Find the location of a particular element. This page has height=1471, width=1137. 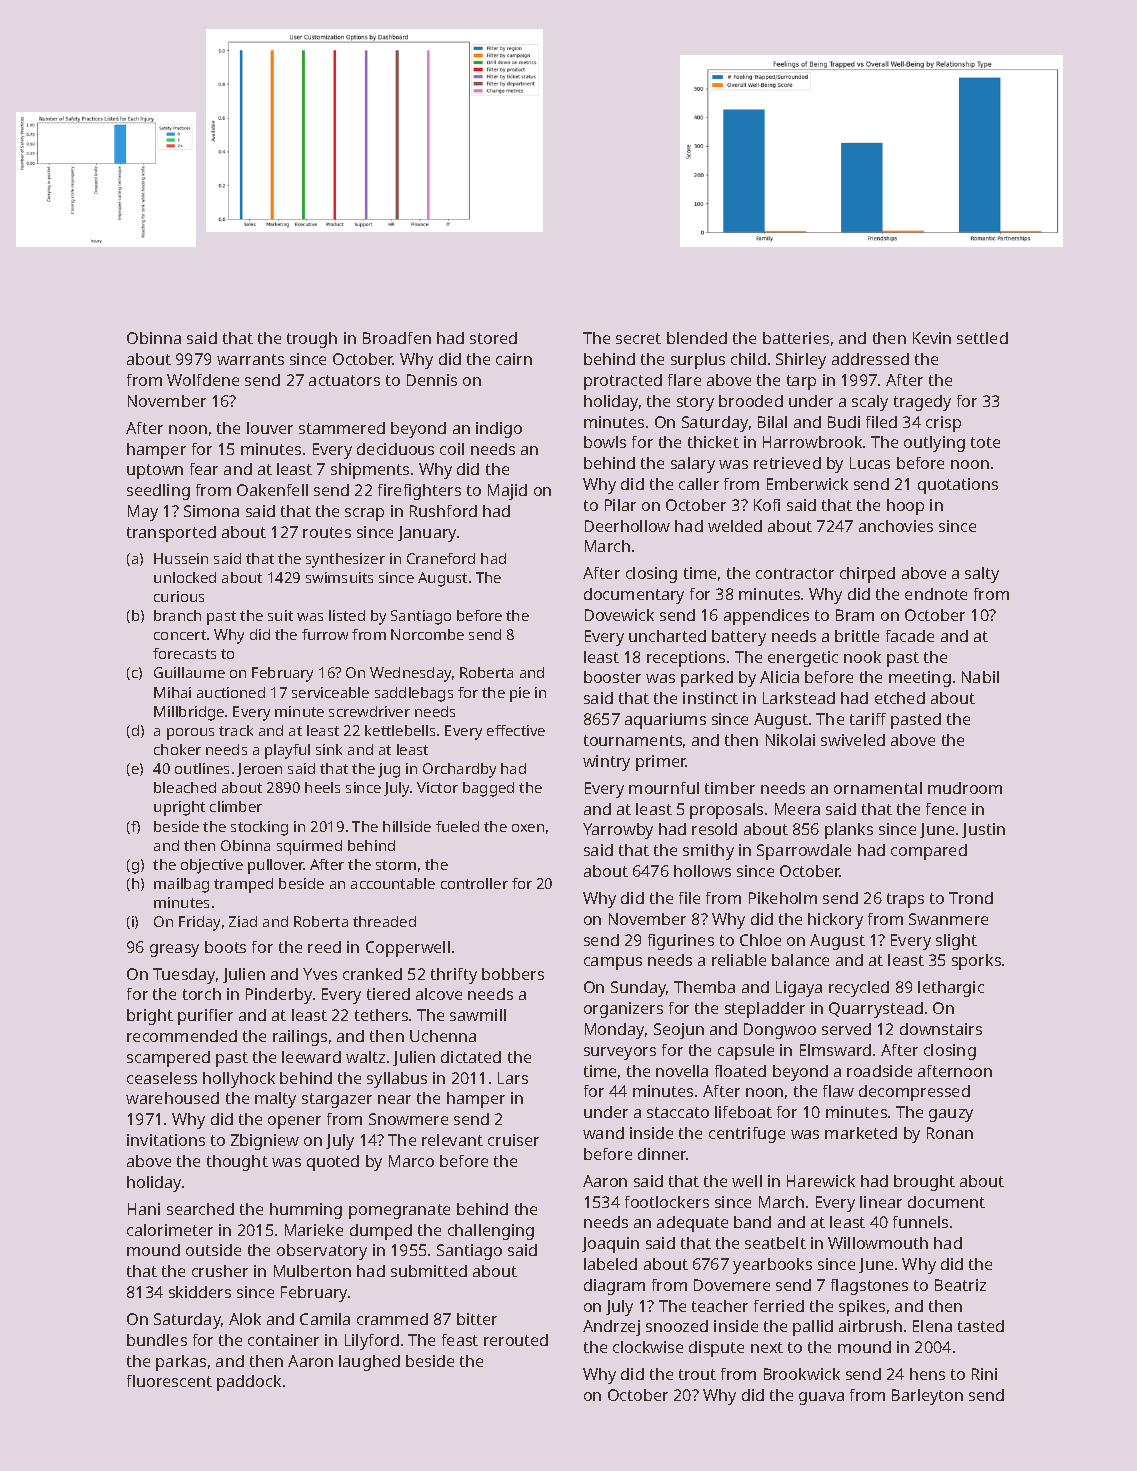

booster is located at coordinates (612, 677).
